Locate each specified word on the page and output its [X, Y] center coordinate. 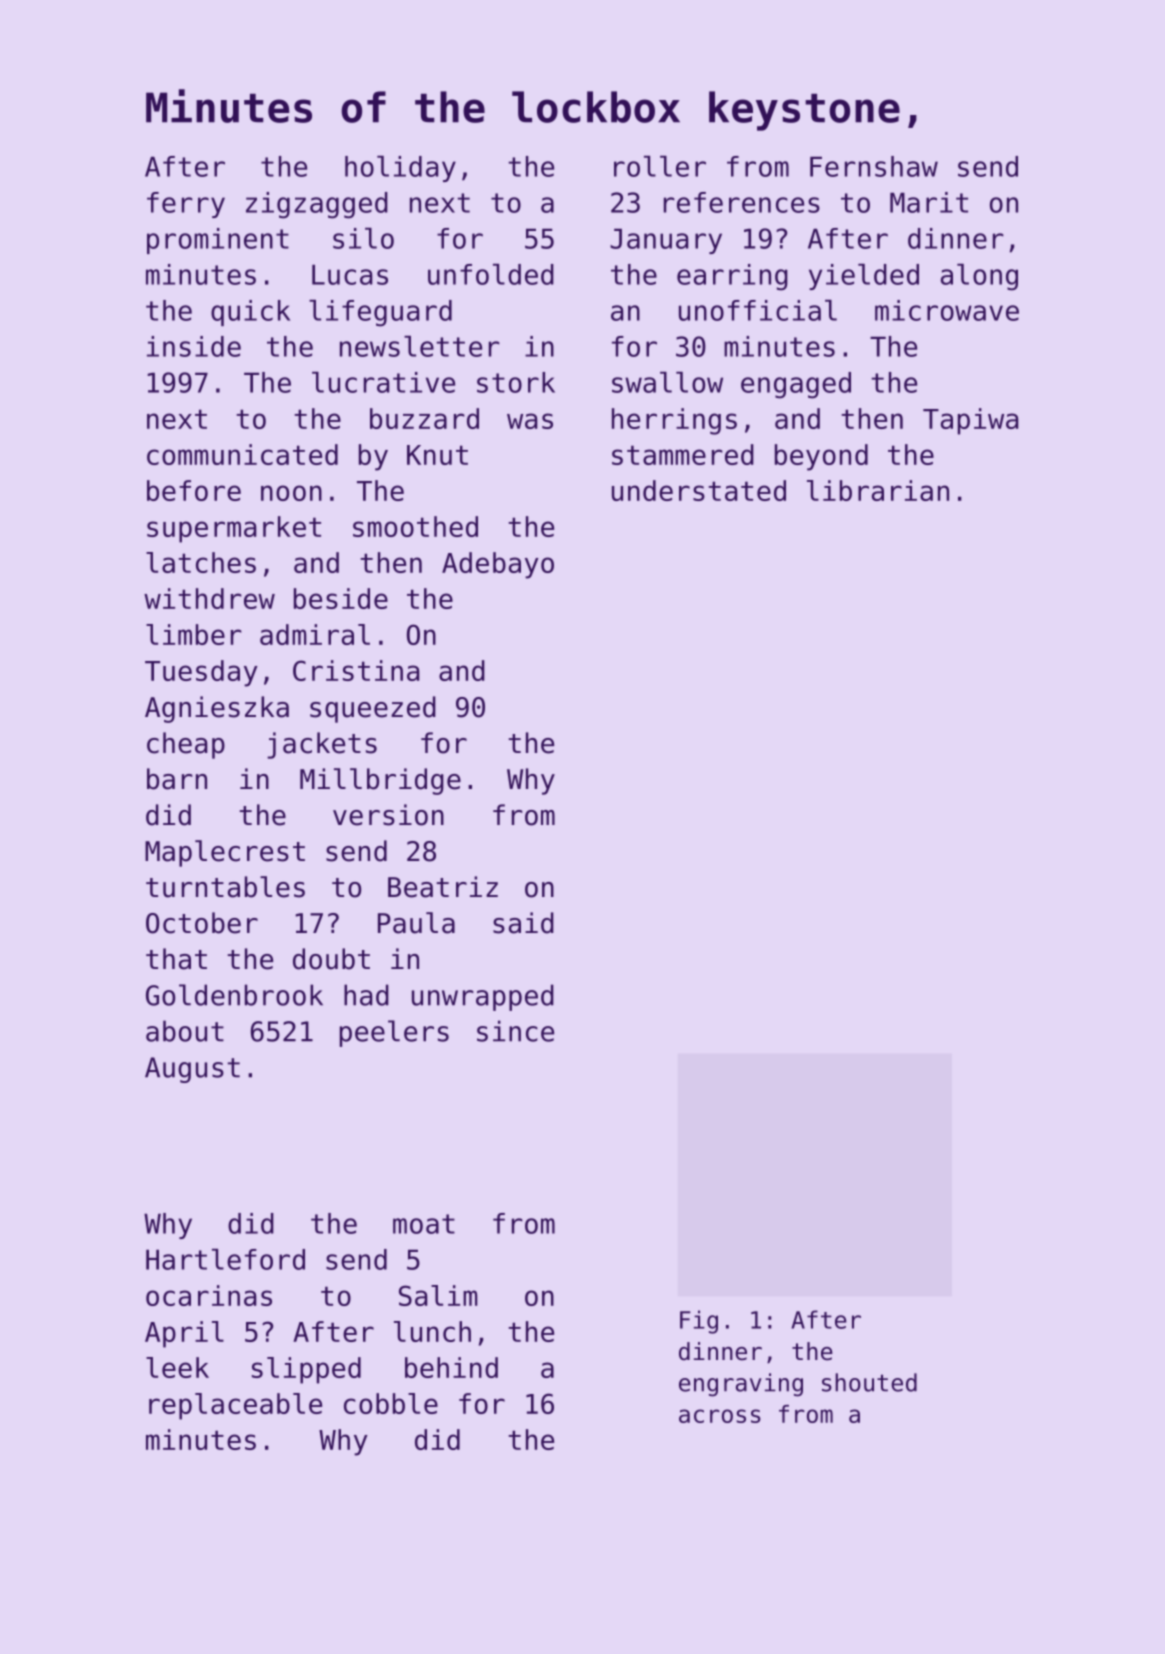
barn [177, 779]
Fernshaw [874, 166]
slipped [306, 1370]
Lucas [350, 274]
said [523, 923]
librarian [878, 490]
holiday [400, 169]
